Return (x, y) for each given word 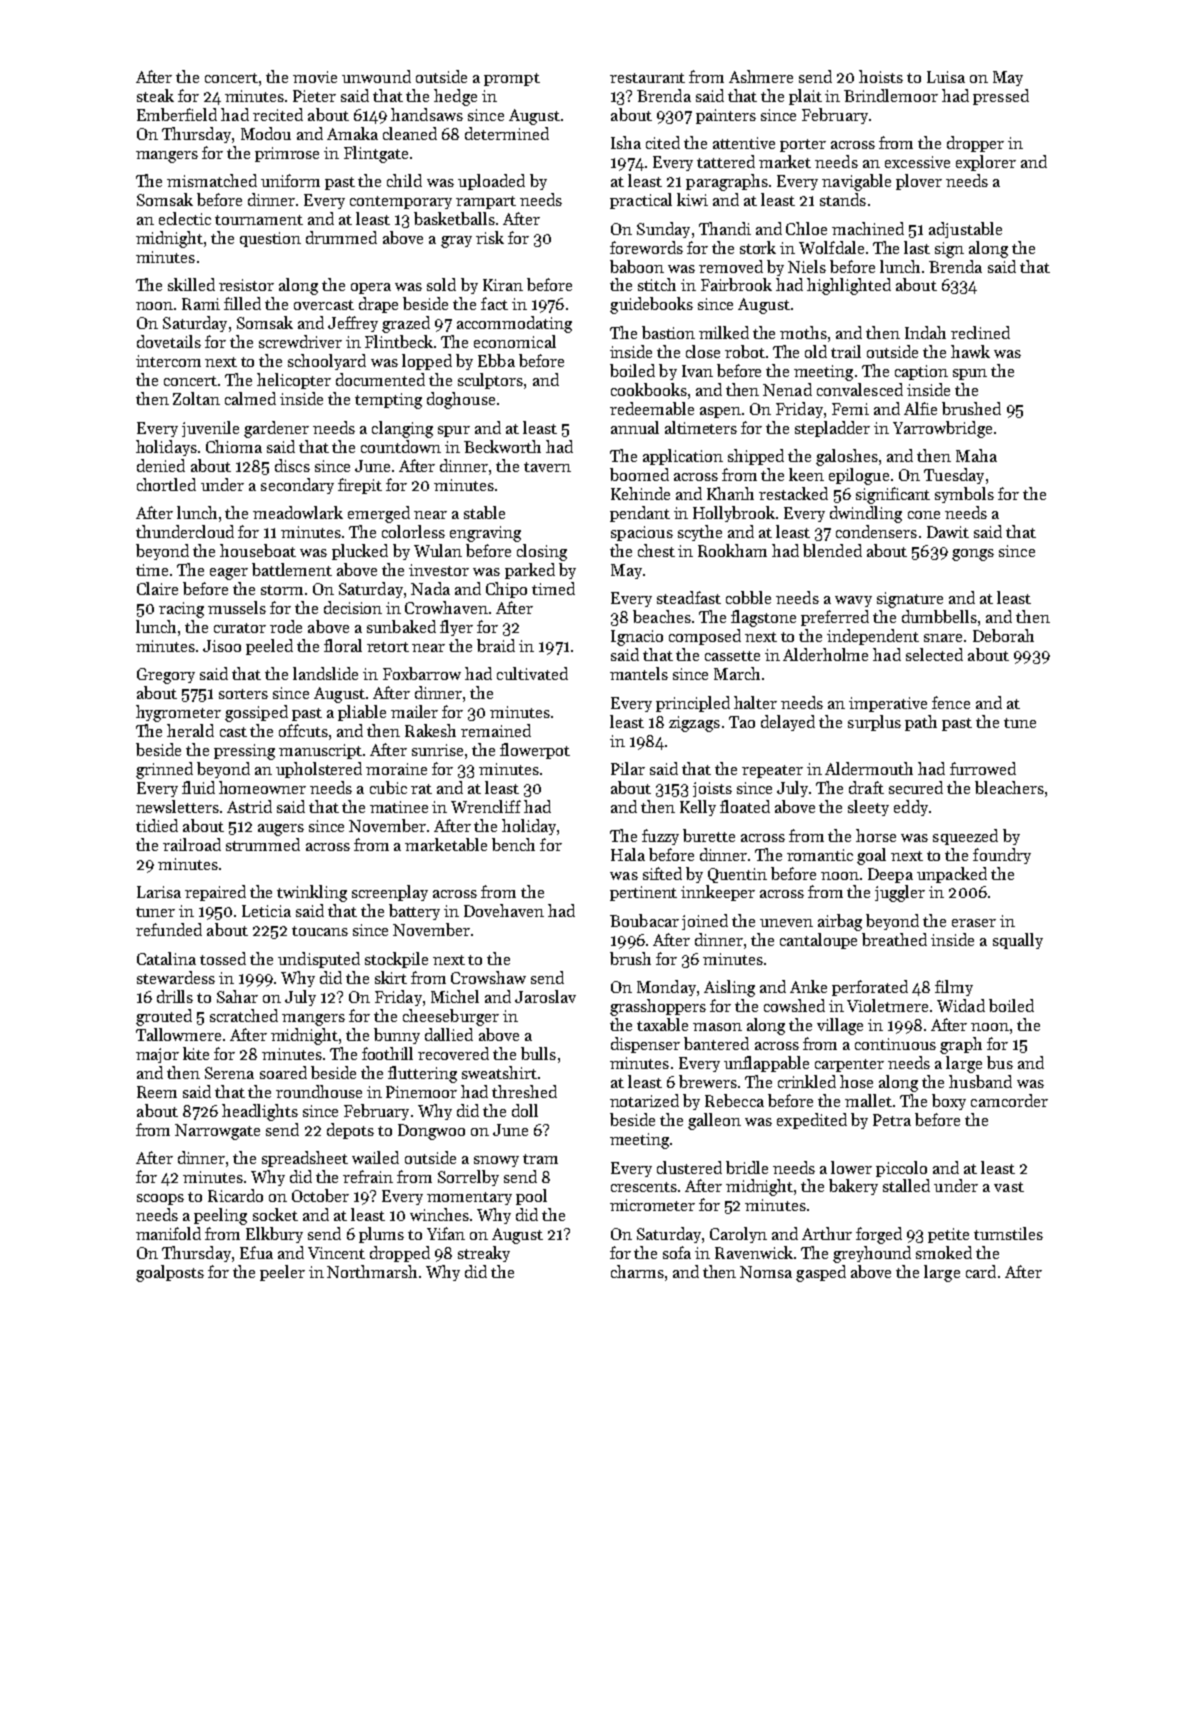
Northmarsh (372, 1271)
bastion (668, 332)
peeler (282, 1273)
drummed (341, 237)
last (917, 247)
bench (513, 844)
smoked (944, 1252)
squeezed (965, 837)
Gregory (166, 676)
